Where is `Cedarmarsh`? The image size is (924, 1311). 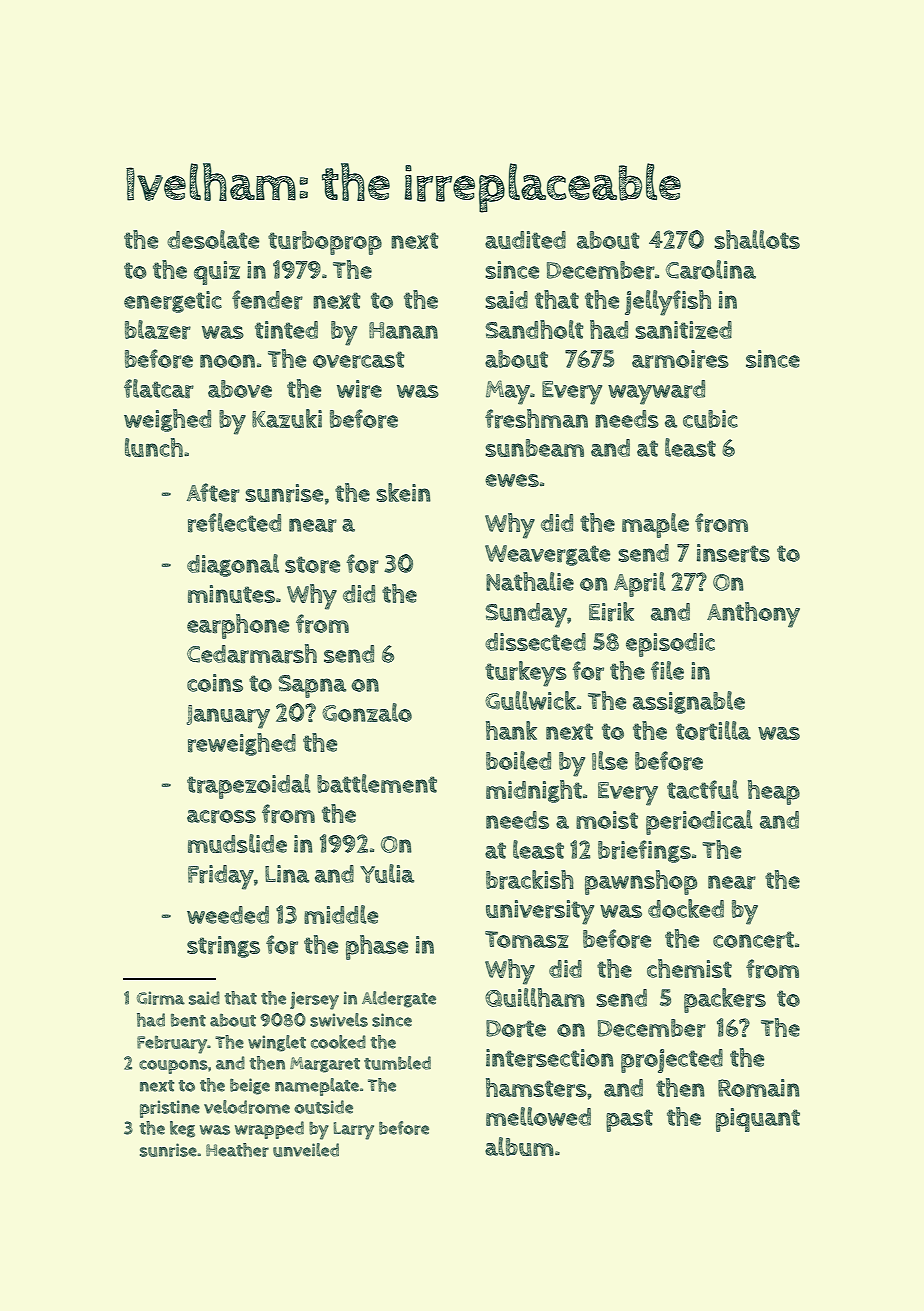 Cedarmarsh is located at coordinates (252, 654).
